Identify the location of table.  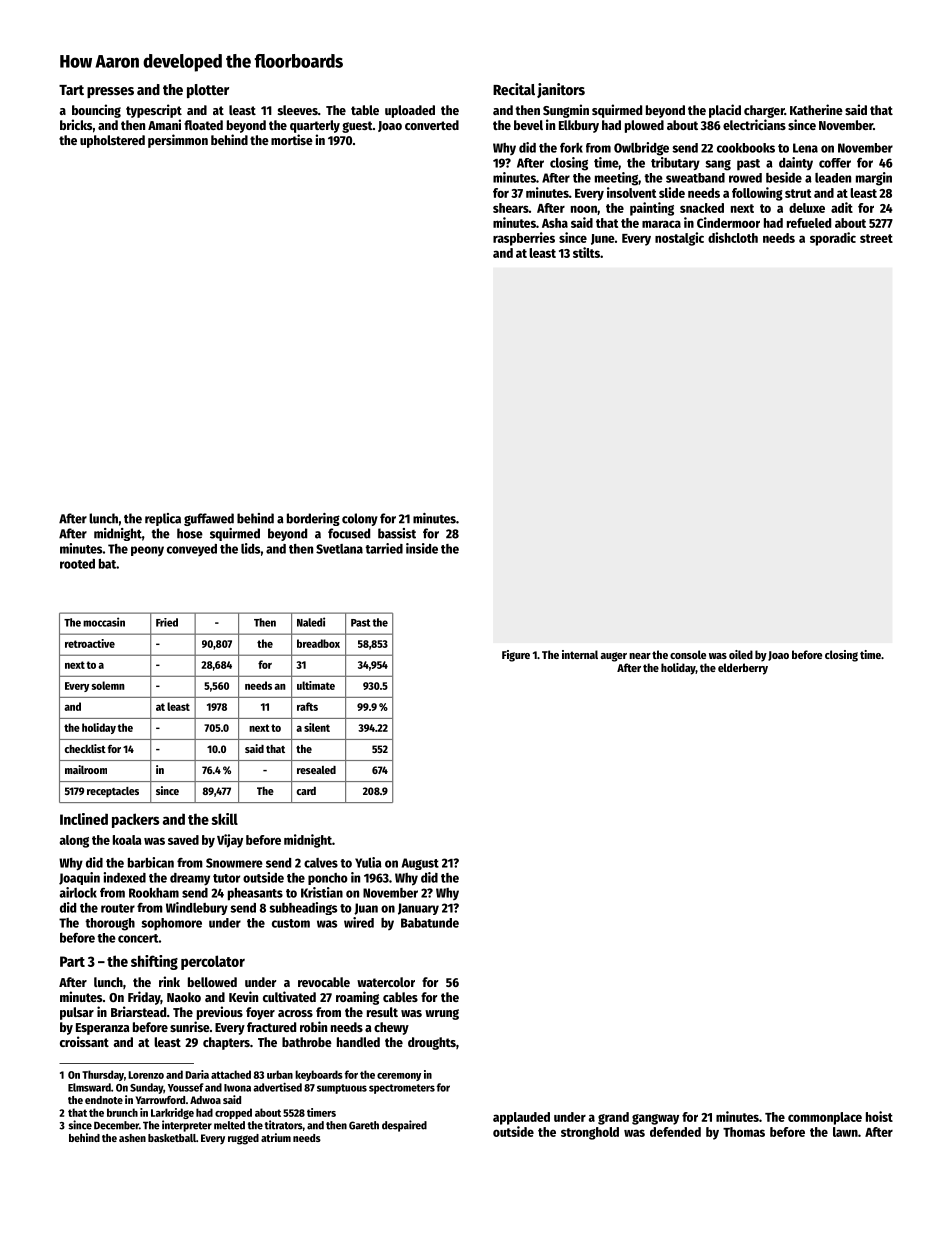
(365, 110).
